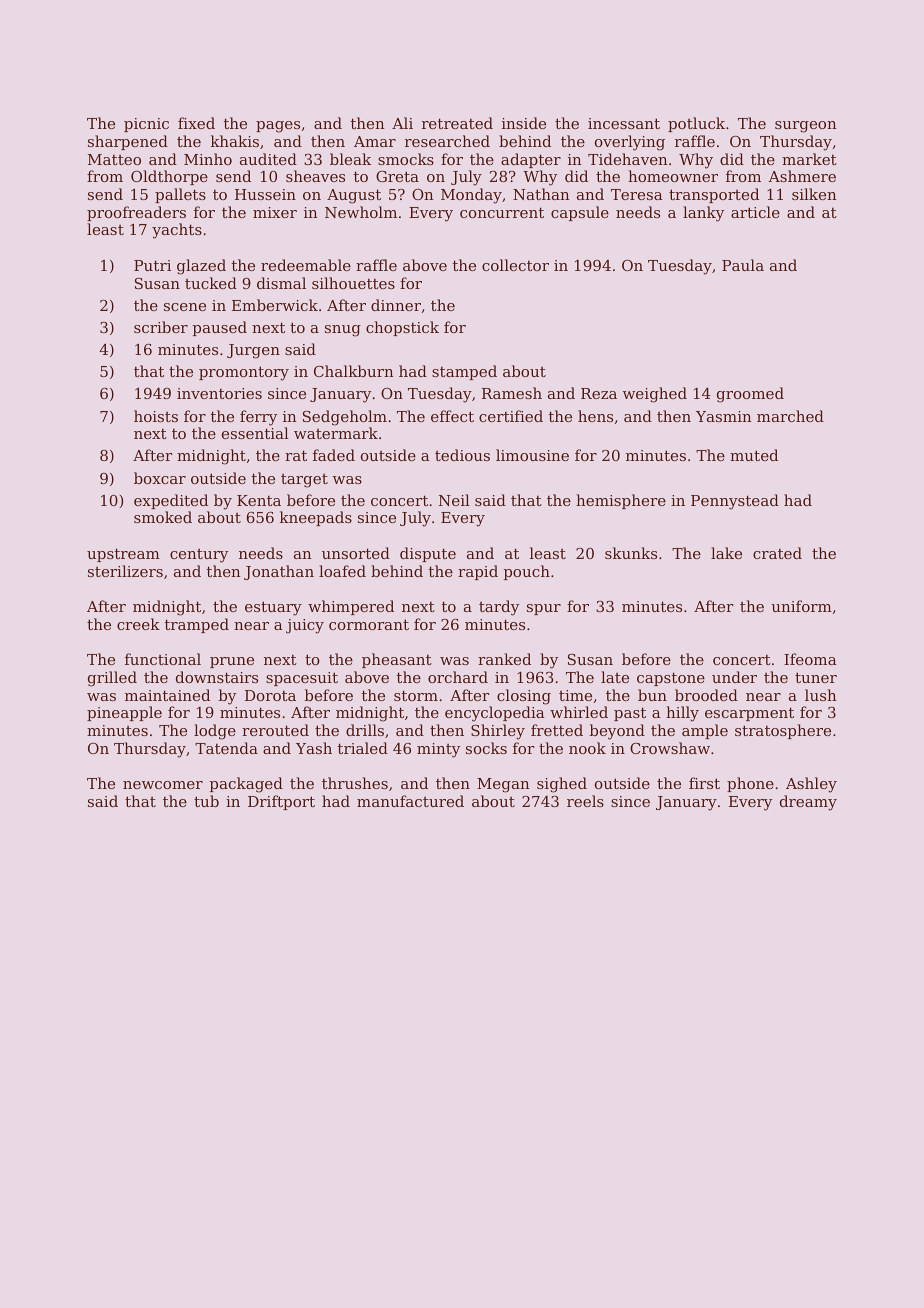 The image size is (924, 1308). Describe the element at coordinates (160, 478) in the document. I see `boxcar` at that location.
